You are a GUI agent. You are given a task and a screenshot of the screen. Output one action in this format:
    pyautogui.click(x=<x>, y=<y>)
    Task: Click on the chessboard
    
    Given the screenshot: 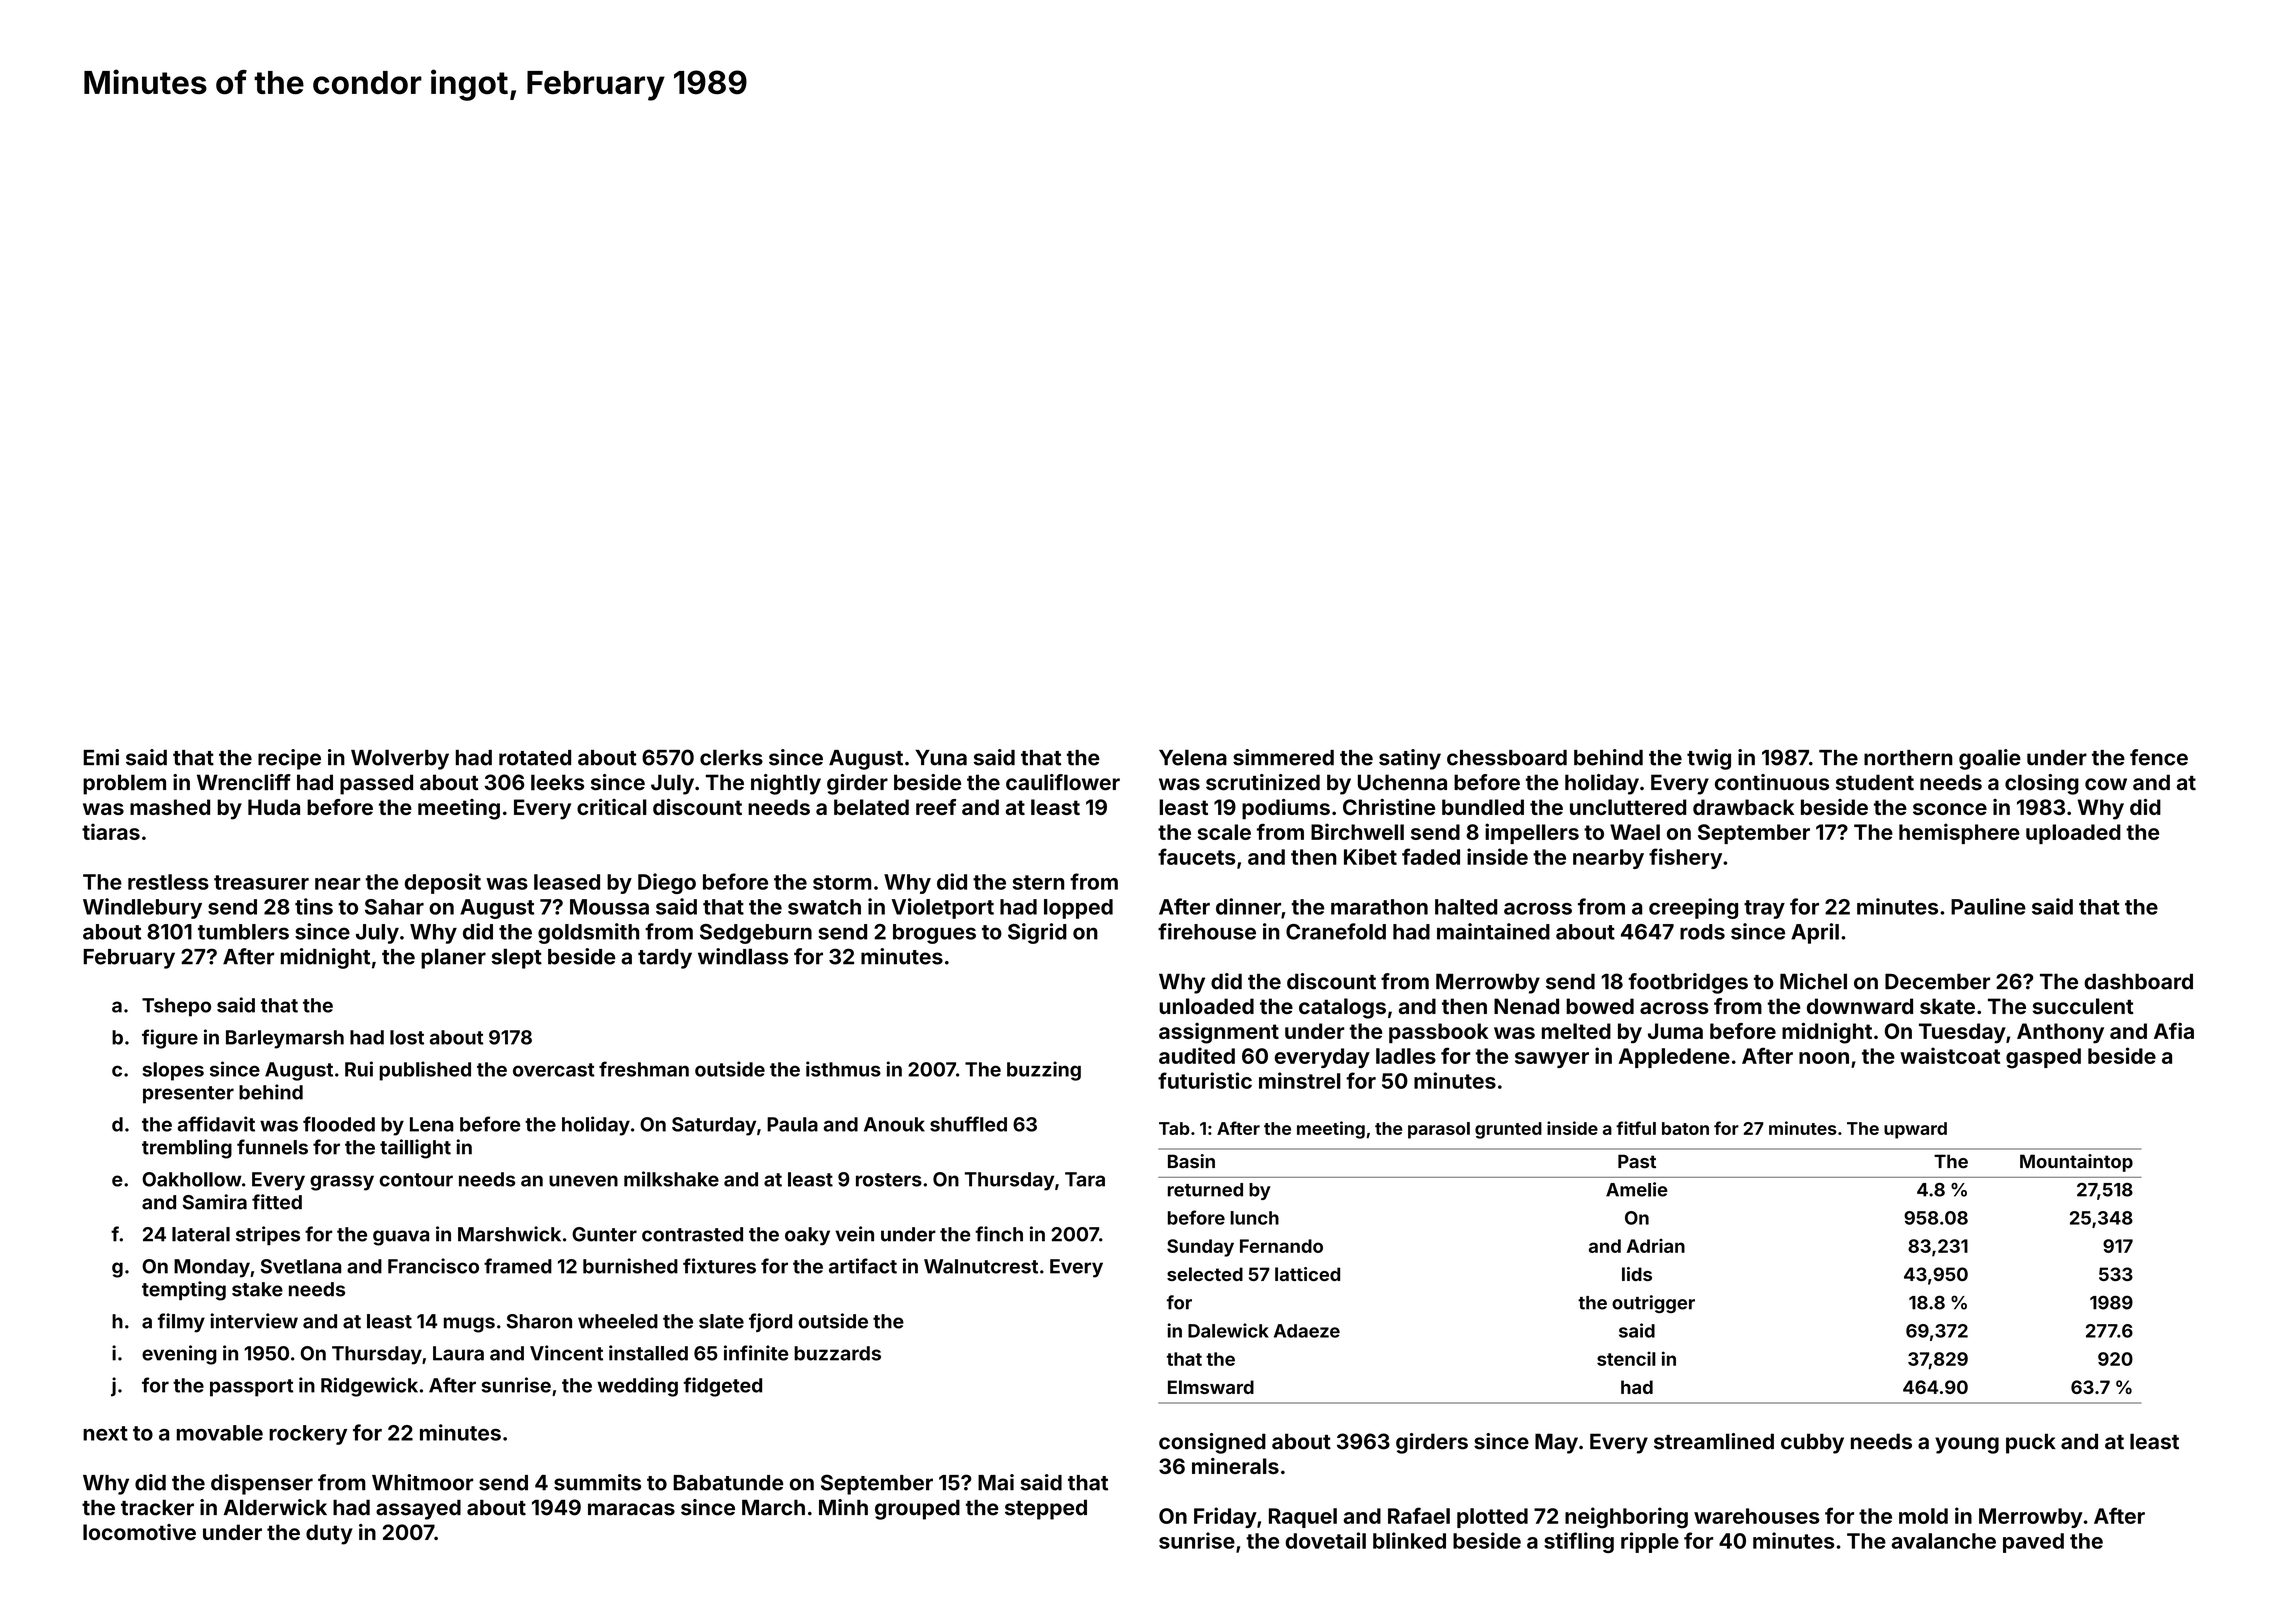 What is the action you would take?
    pyautogui.click(x=1507, y=758)
